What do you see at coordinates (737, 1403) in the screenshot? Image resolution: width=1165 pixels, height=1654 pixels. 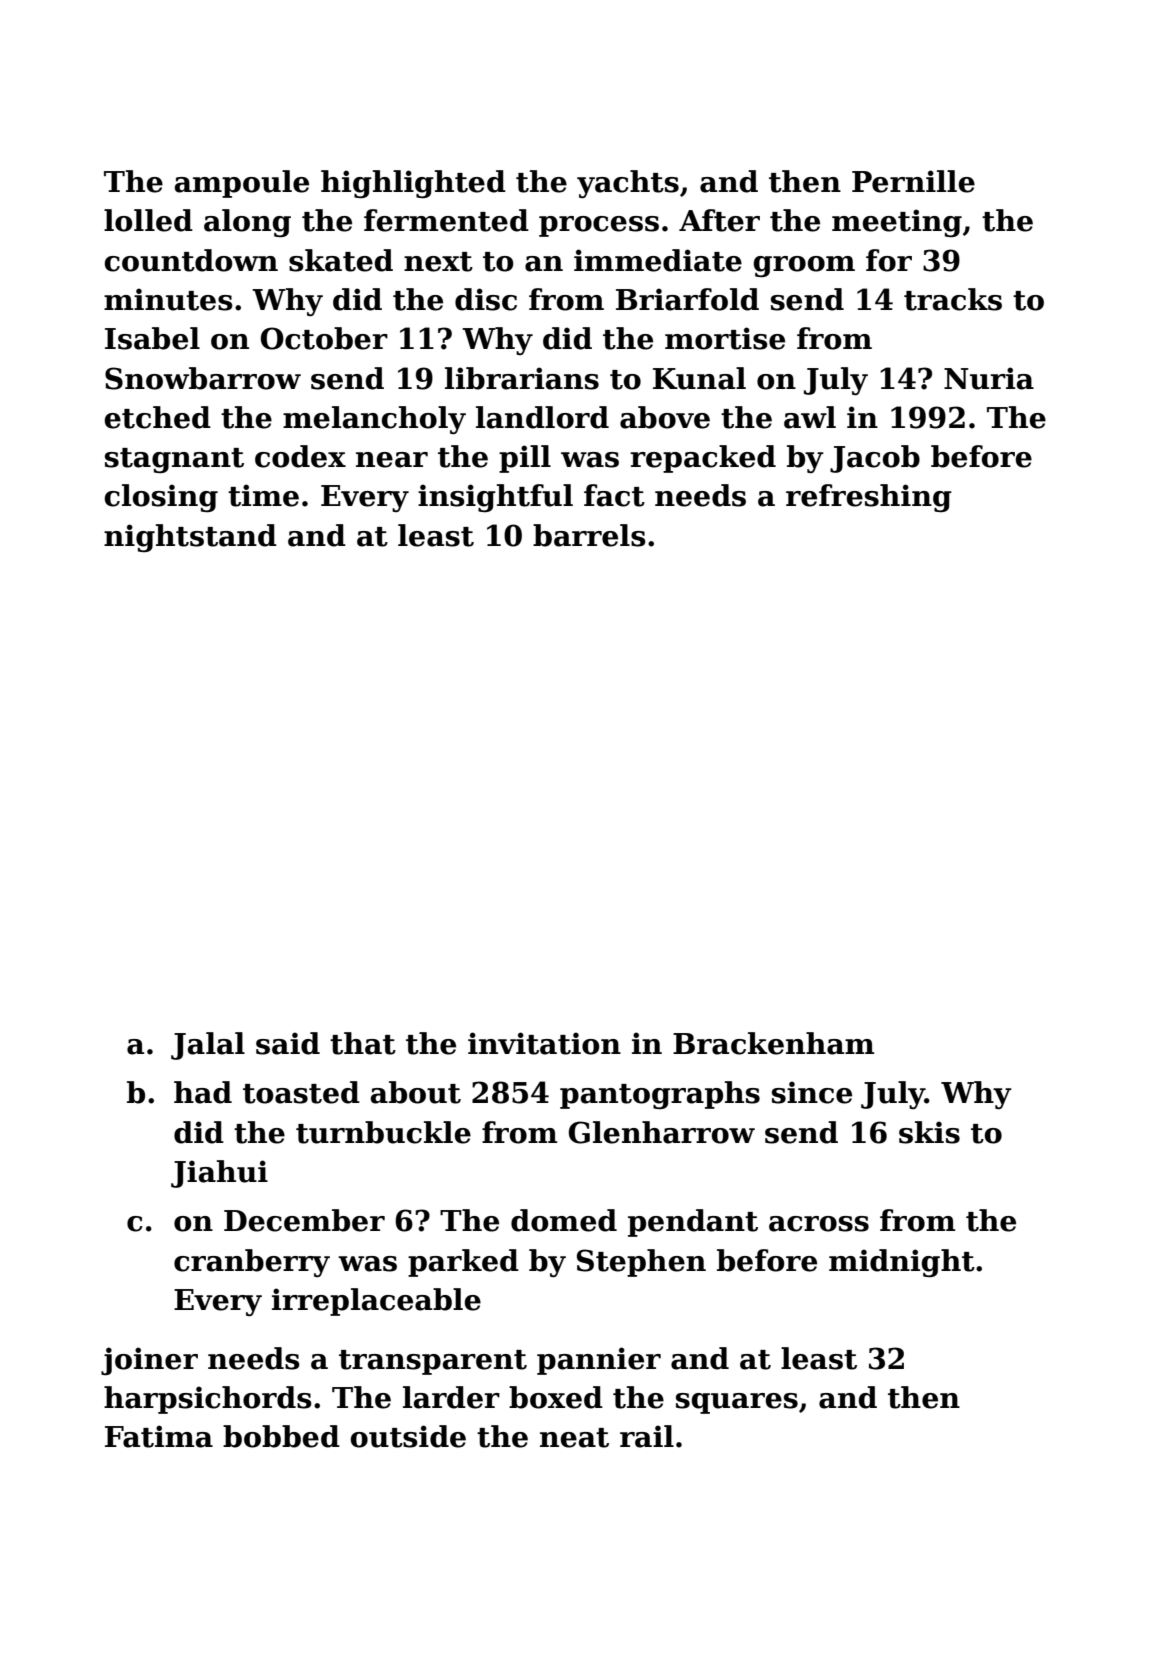 I see `squares` at bounding box center [737, 1403].
